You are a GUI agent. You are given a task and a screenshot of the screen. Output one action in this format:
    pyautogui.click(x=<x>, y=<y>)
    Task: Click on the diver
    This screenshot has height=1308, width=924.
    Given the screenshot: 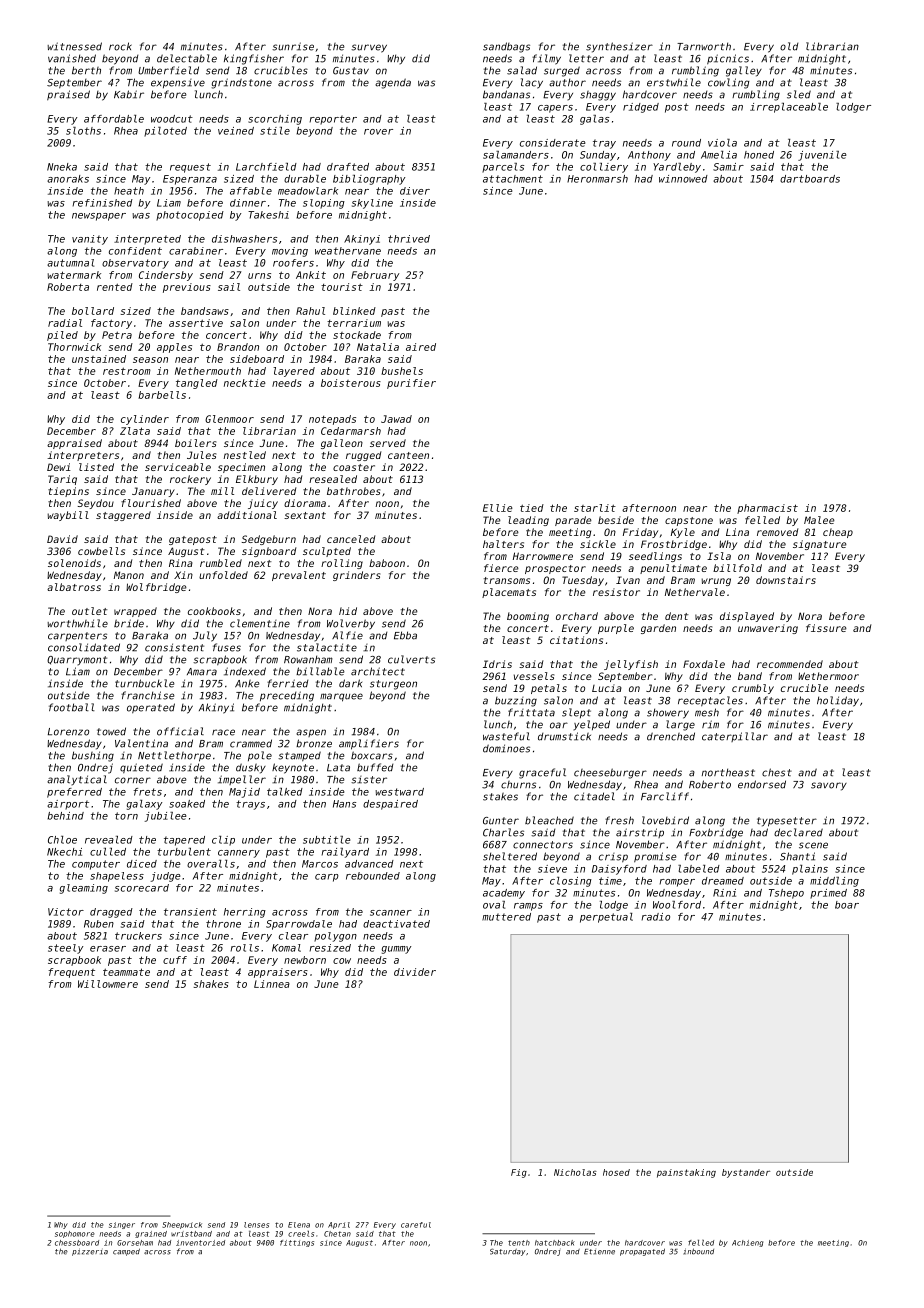 What is the action you would take?
    pyautogui.click(x=415, y=191)
